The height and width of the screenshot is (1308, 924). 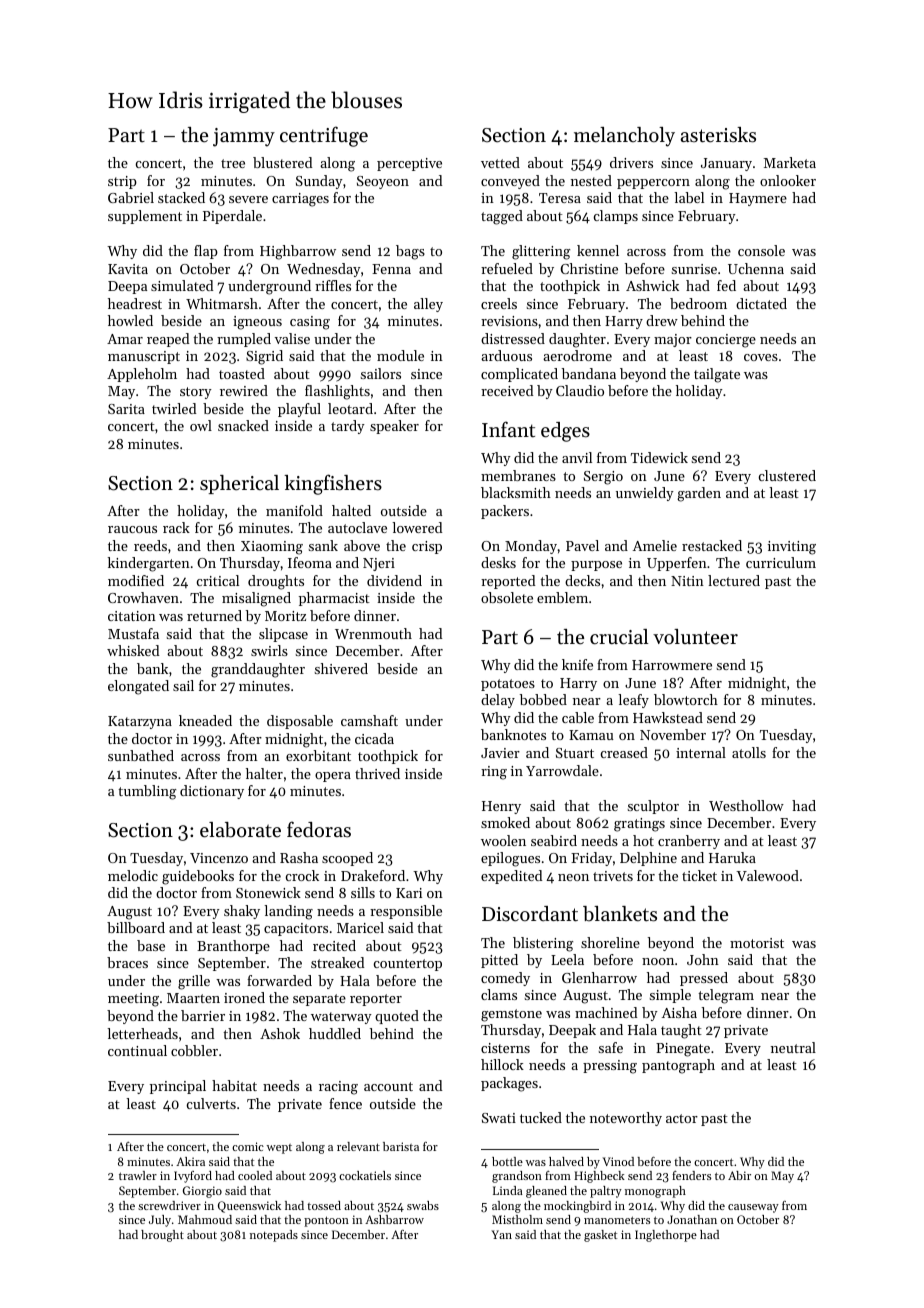 What do you see at coordinates (244, 137) in the screenshot?
I see `jammy` at bounding box center [244, 137].
